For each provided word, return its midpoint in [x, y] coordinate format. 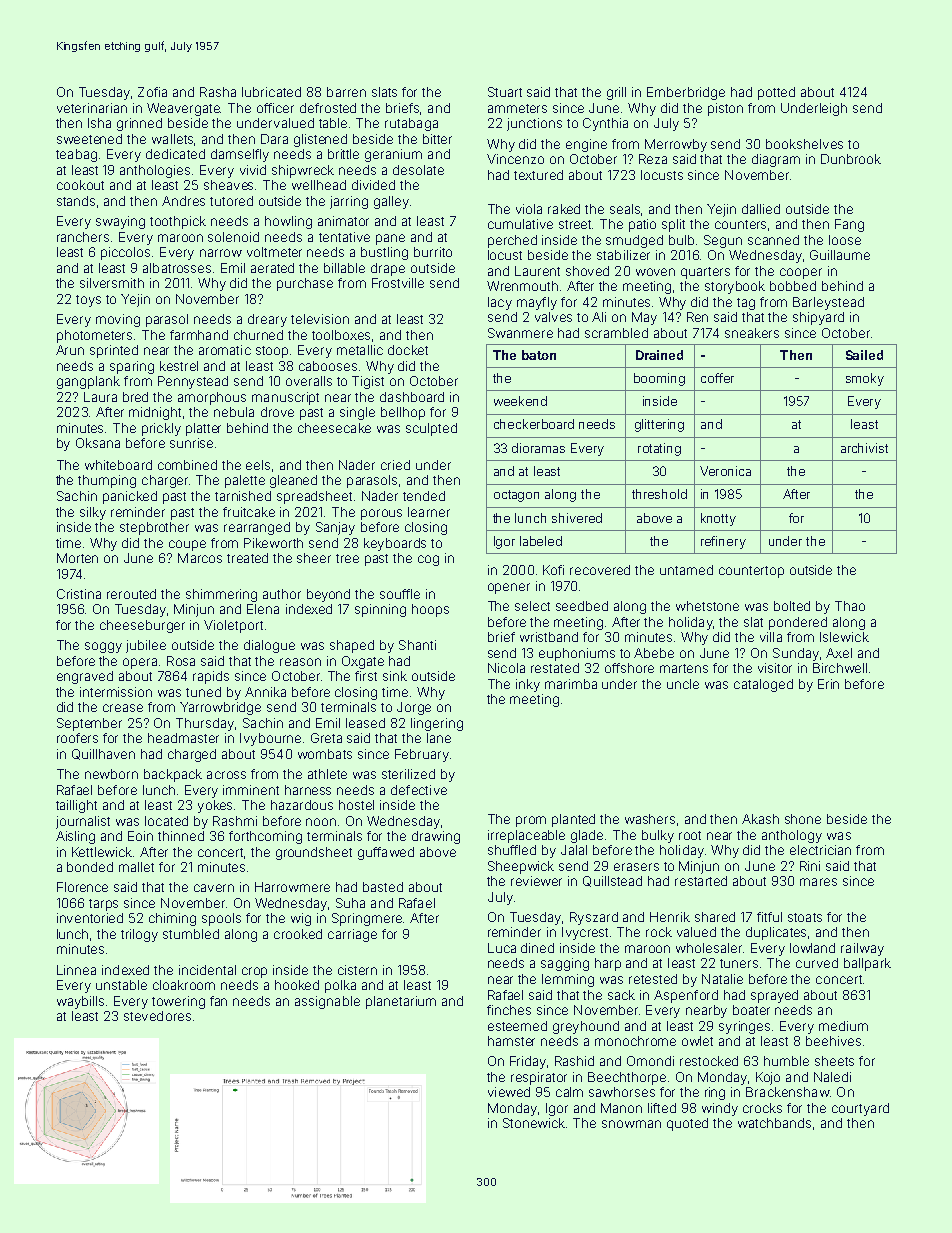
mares [818, 882]
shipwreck [303, 171]
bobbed [793, 286]
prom [531, 821]
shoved [587, 271]
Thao [850, 606]
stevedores [157, 1016]
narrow [221, 253]
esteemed [517, 1026]
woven [655, 272]
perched [512, 241]
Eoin [140, 836]
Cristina [79, 594]
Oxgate [363, 662]
